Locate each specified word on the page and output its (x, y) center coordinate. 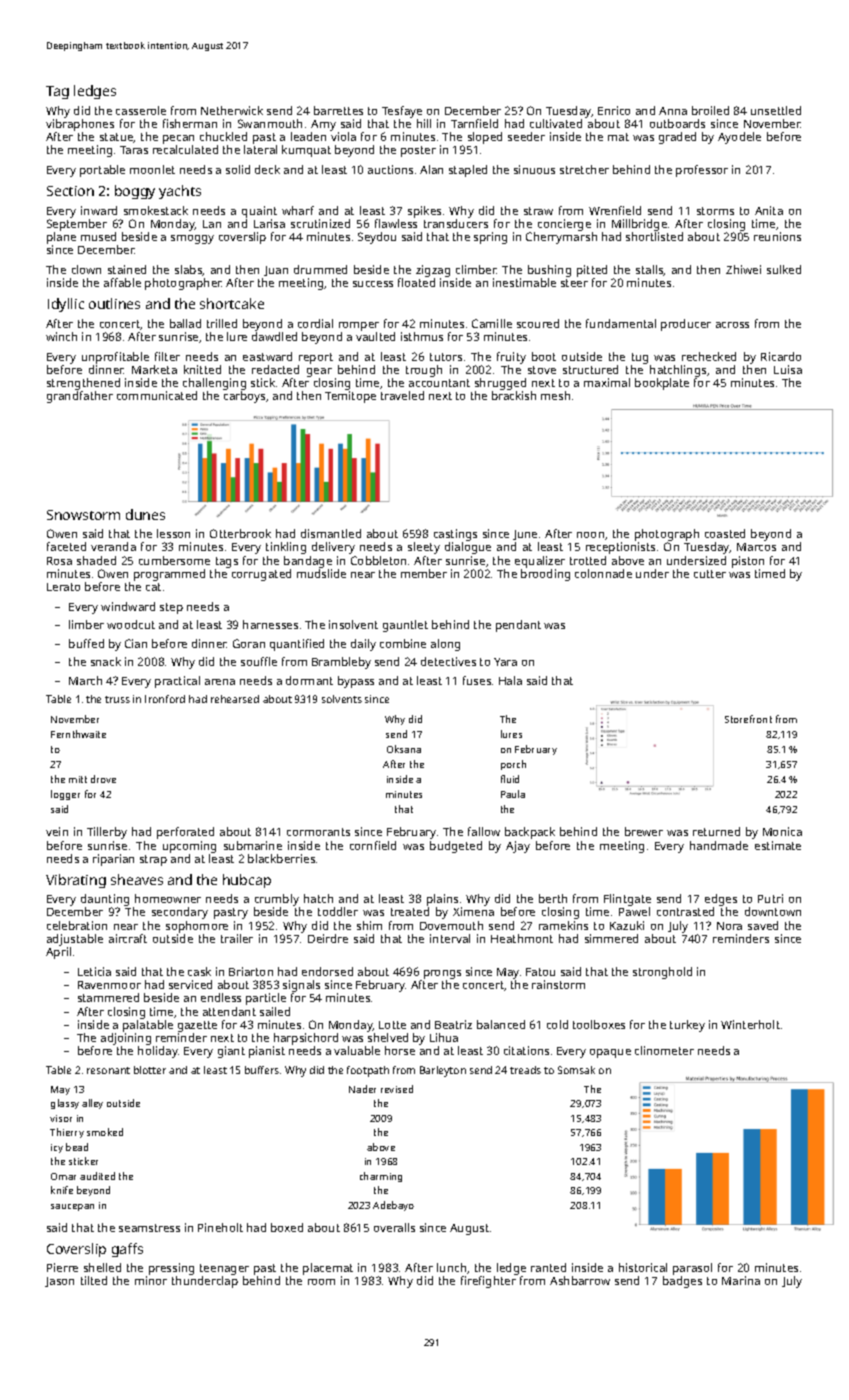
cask (199, 971)
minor (151, 1280)
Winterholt (750, 1024)
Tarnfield (474, 123)
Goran (249, 643)
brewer (644, 831)
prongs (442, 974)
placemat (328, 1269)
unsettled (776, 110)
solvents (342, 699)
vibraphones (80, 125)
